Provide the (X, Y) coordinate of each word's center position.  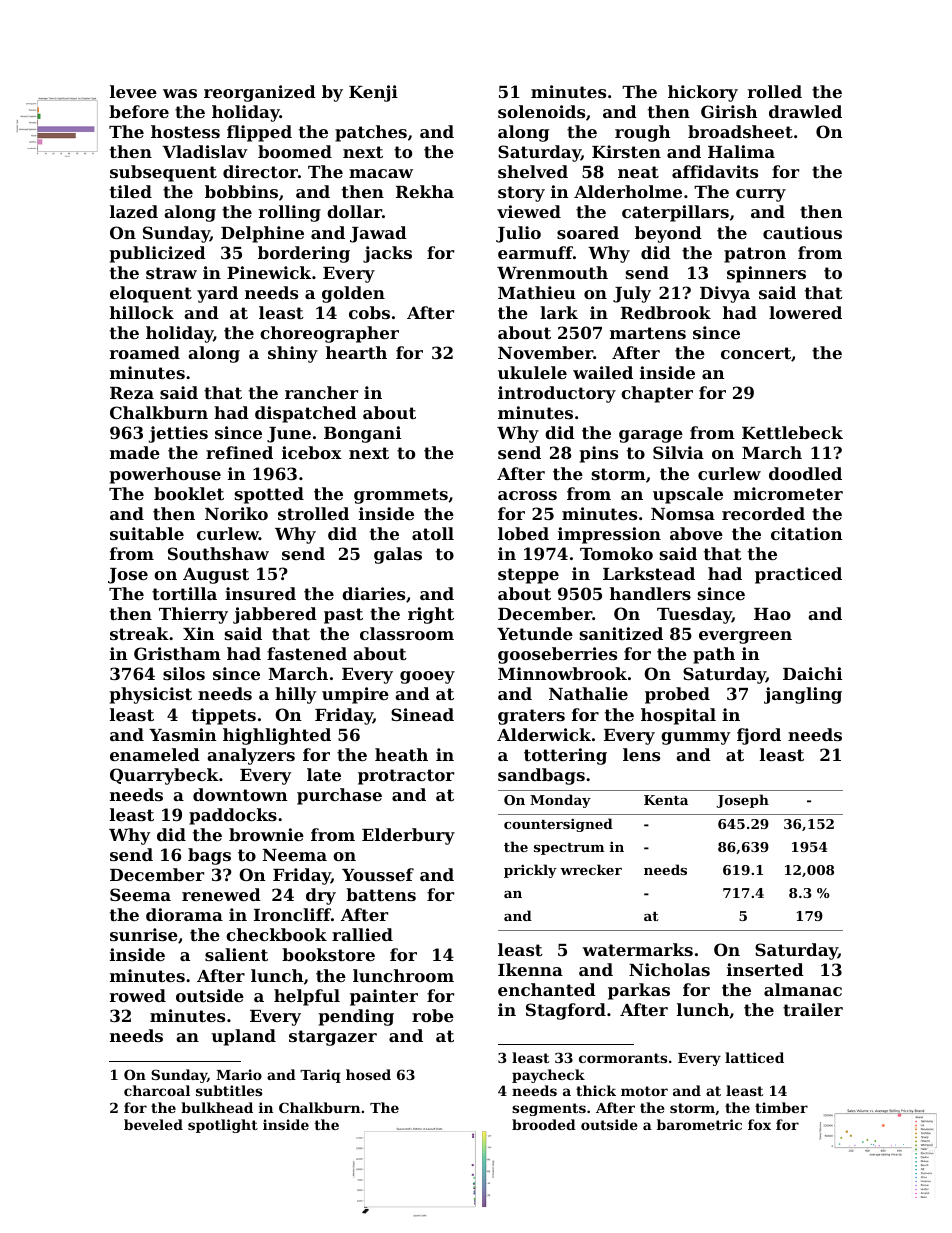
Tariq (320, 1076)
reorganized (260, 93)
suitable (147, 533)
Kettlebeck (792, 432)
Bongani (362, 434)
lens (641, 754)
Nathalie (588, 693)
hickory (703, 93)
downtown (240, 794)
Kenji (373, 93)
